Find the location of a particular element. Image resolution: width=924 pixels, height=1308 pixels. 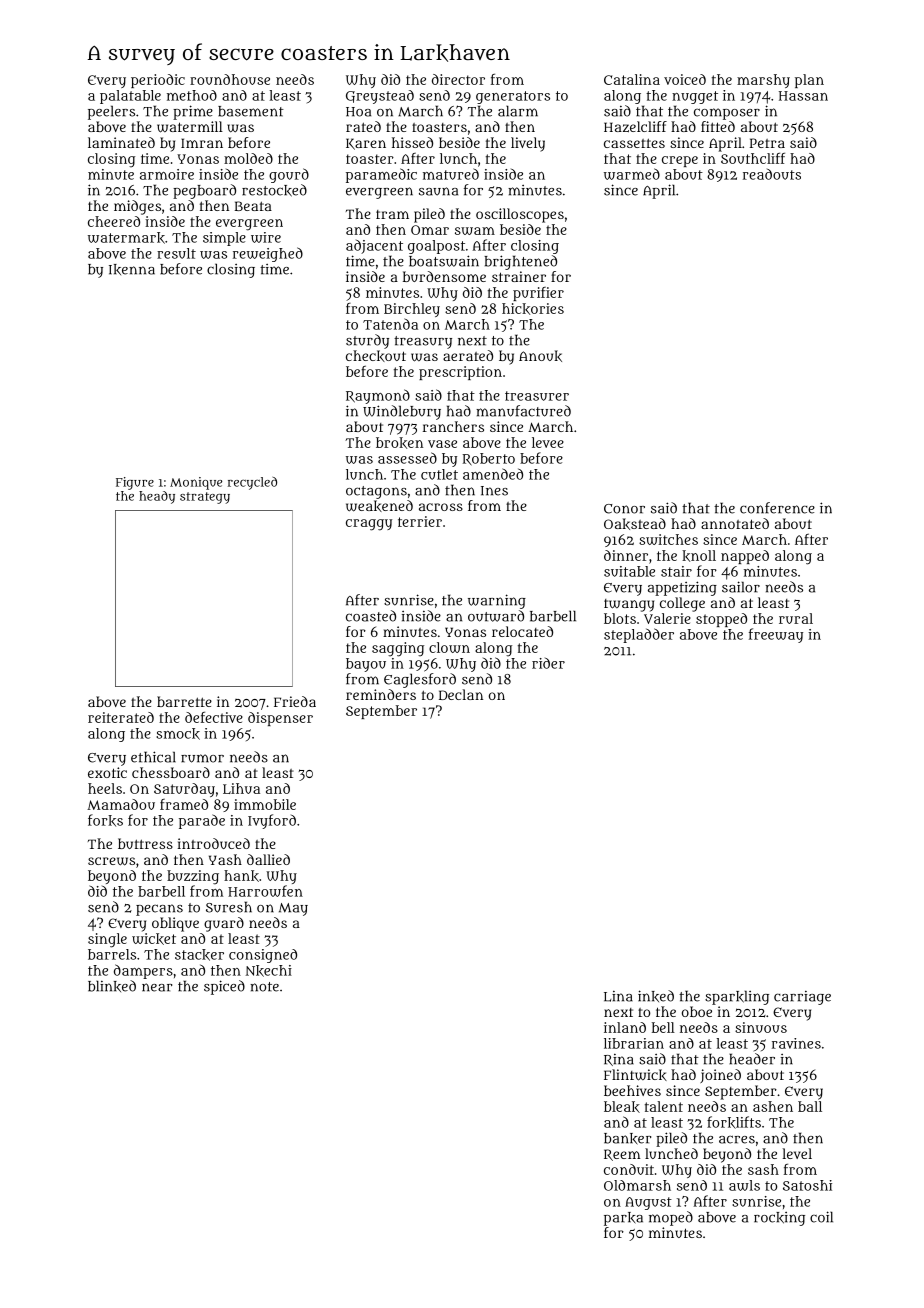

near is located at coordinates (157, 987).
